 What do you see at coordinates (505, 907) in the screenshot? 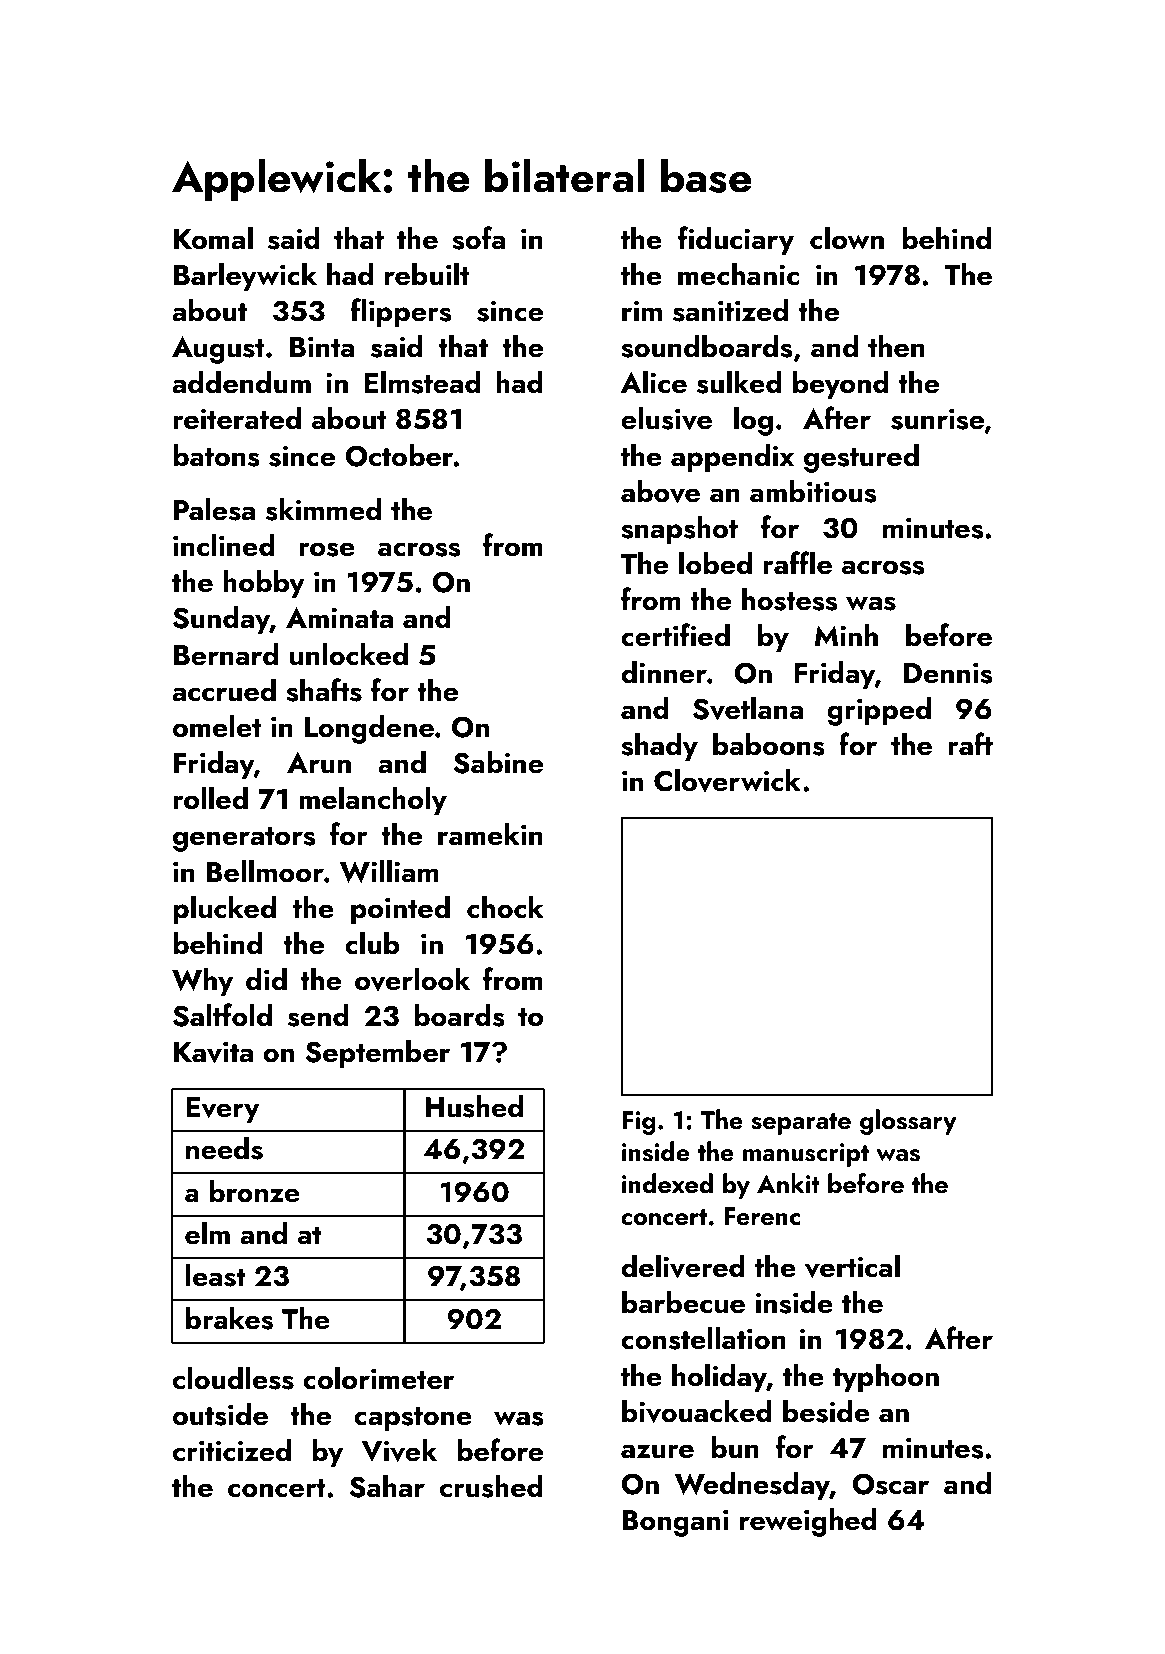
I see `chock` at bounding box center [505, 907].
